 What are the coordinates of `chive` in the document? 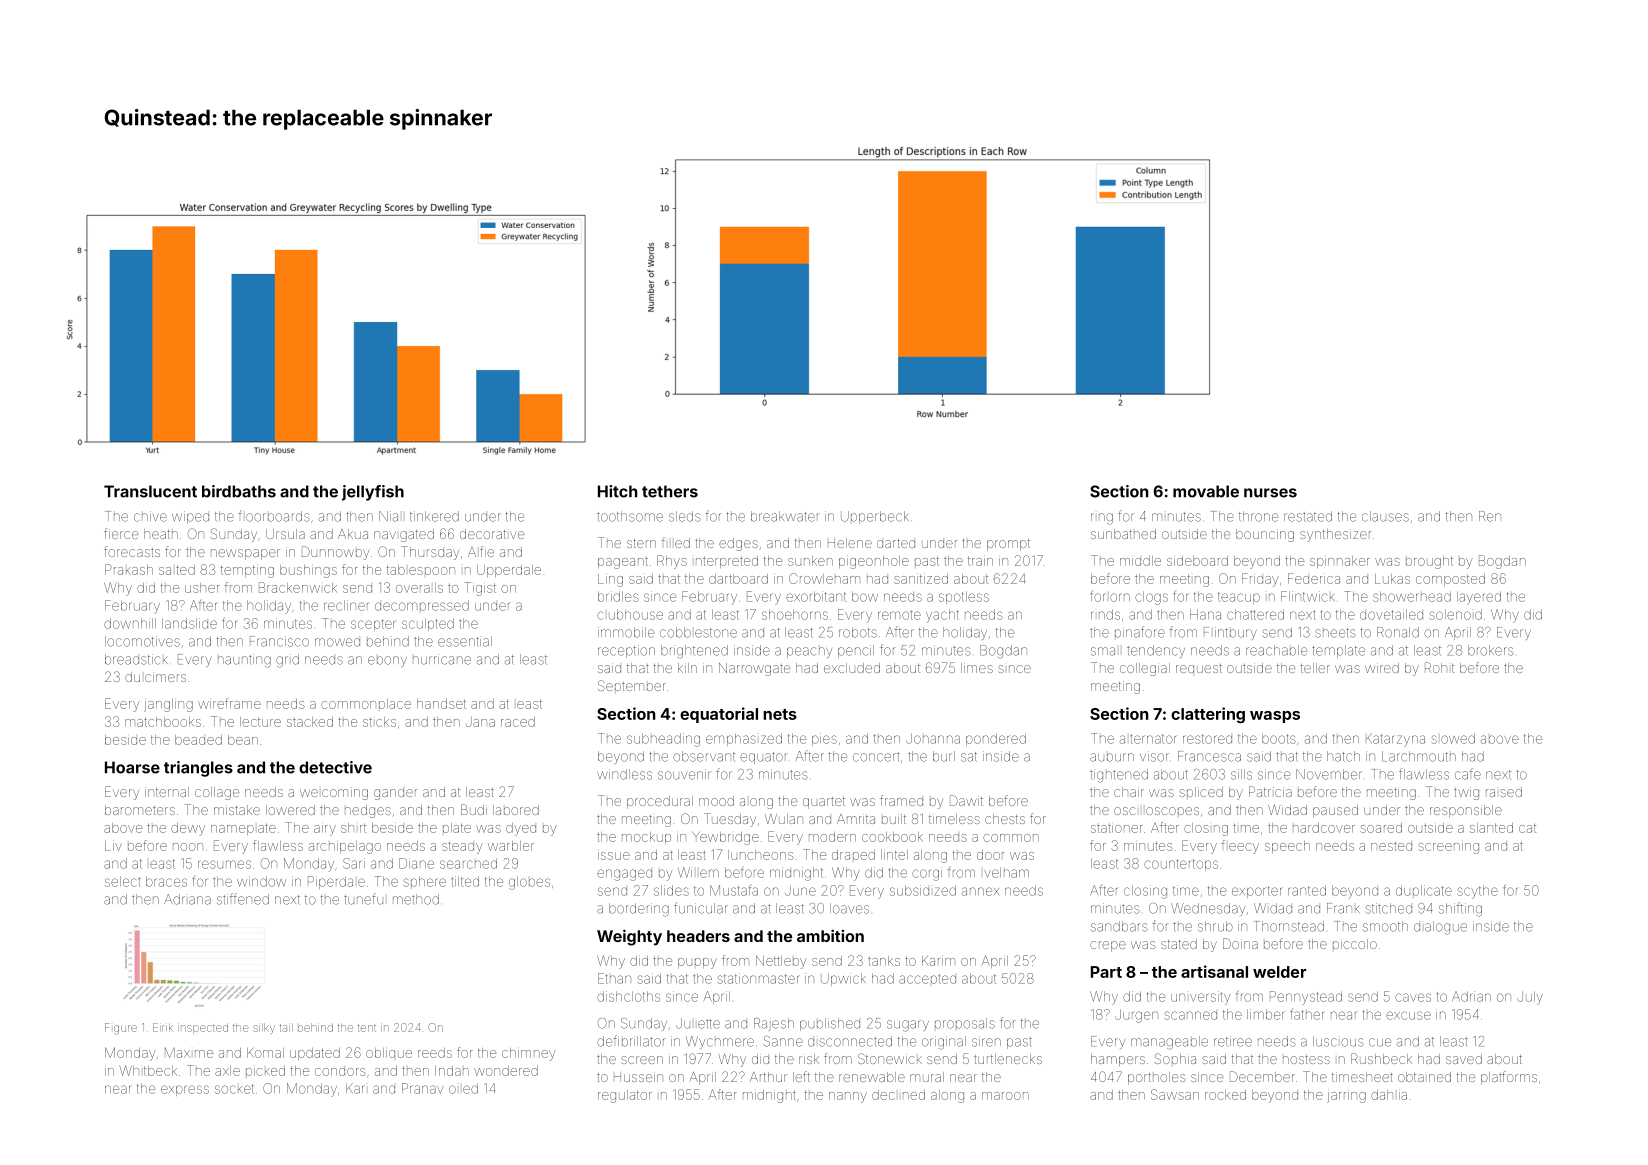 It's located at (150, 516).
